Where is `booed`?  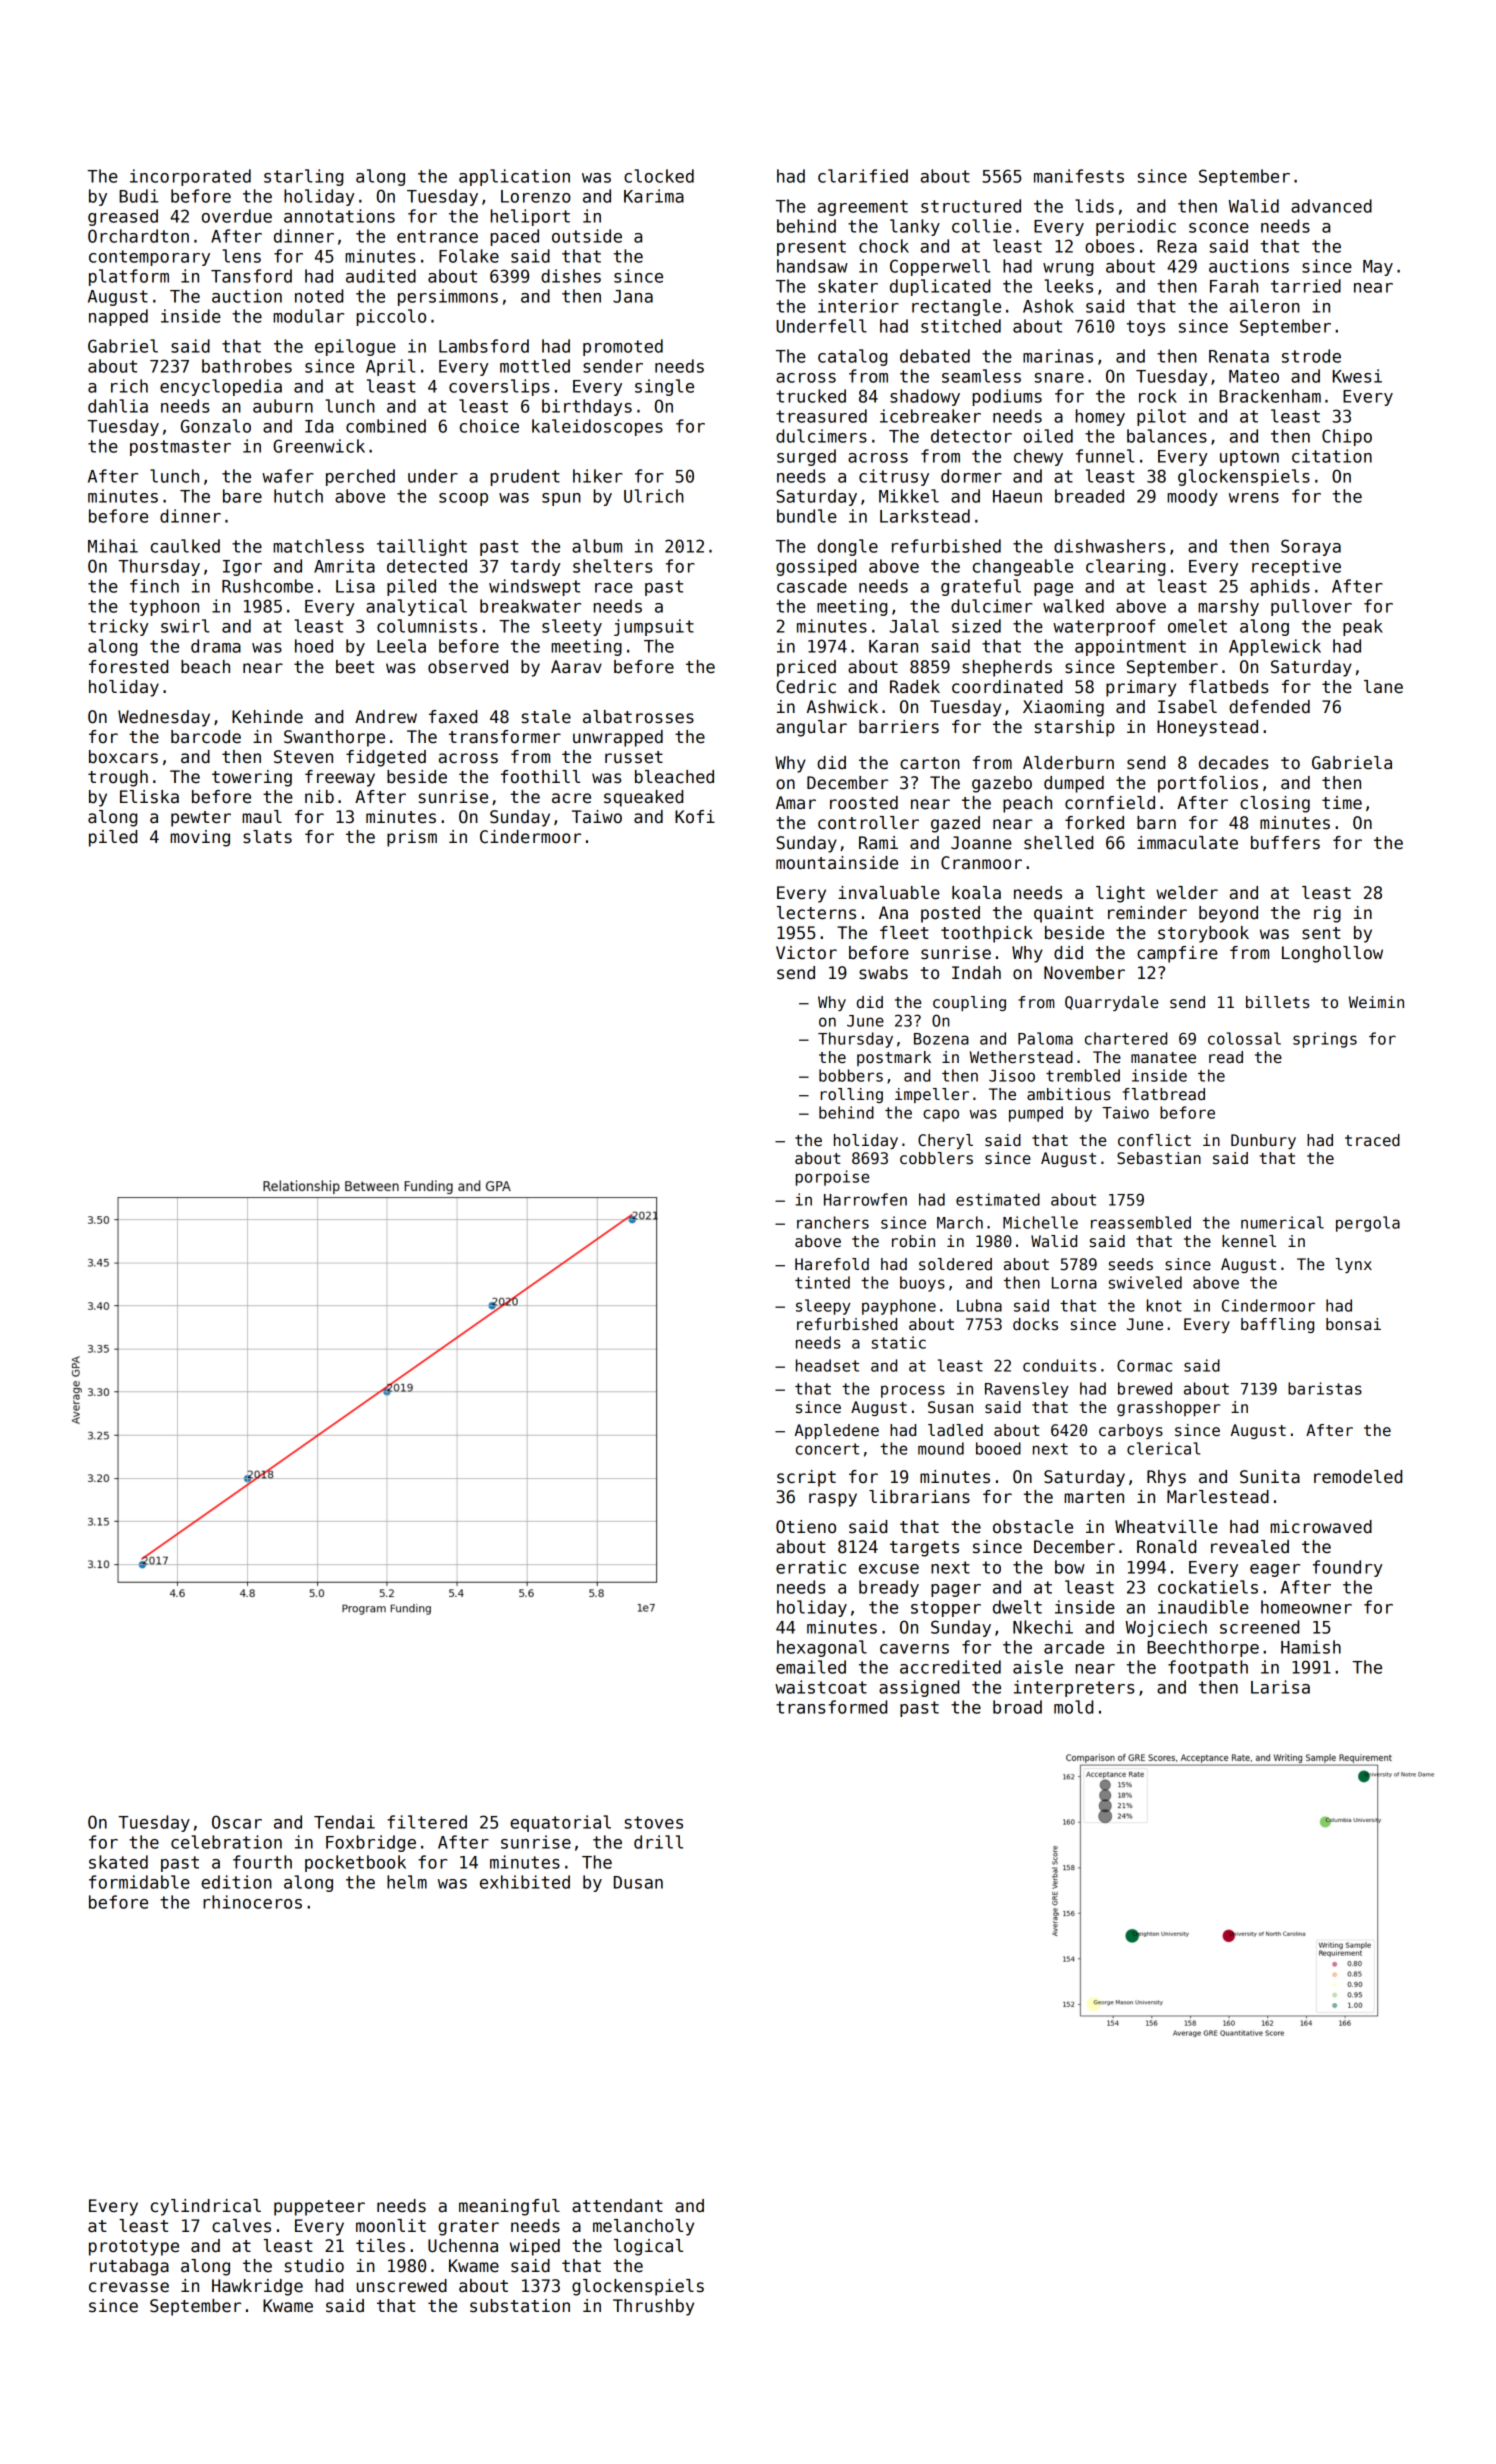 booed is located at coordinates (998, 1448).
